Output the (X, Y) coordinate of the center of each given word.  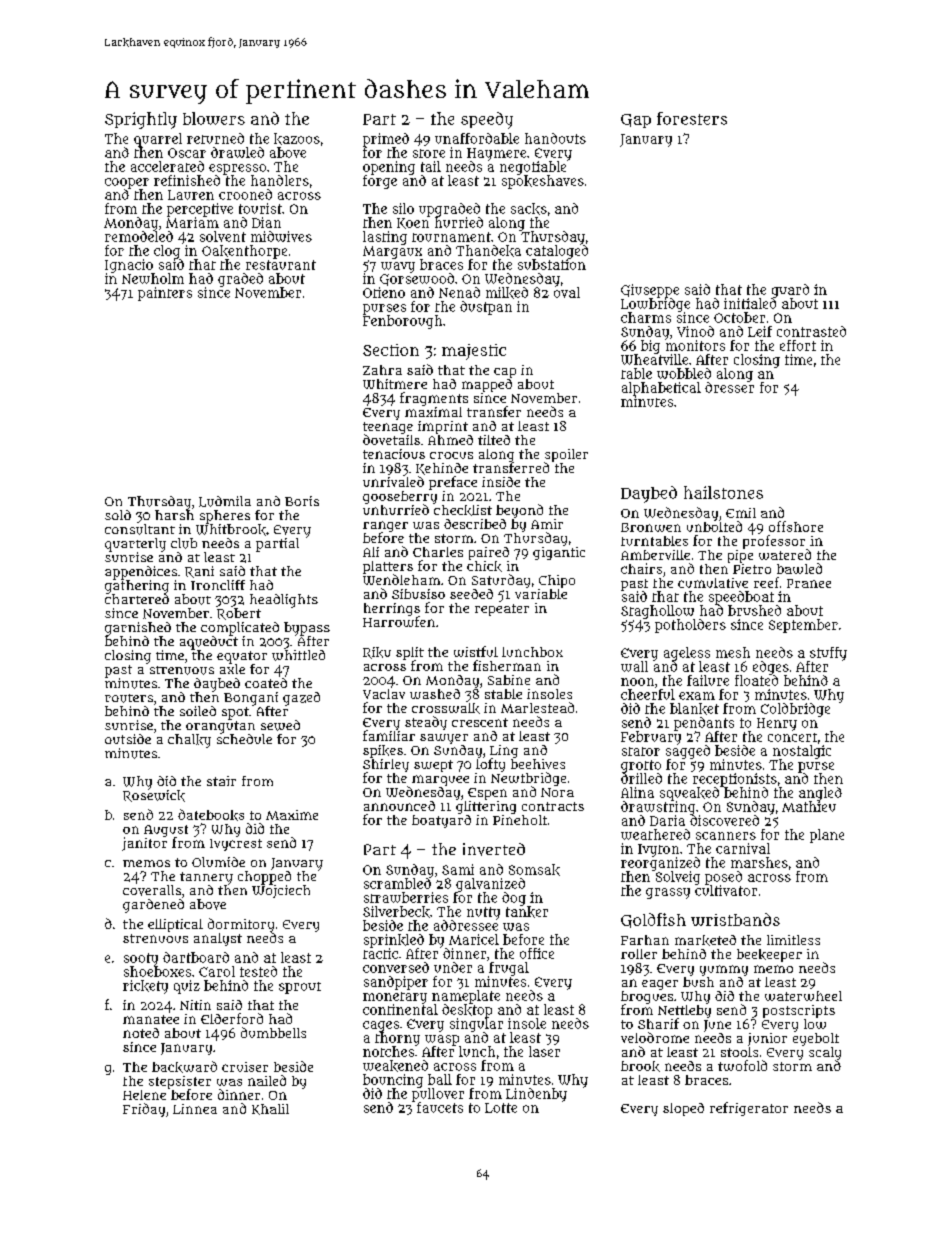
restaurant (281, 265)
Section (391, 350)
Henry (777, 724)
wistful (476, 651)
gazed (301, 699)
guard (790, 291)
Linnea (195, 1109)
